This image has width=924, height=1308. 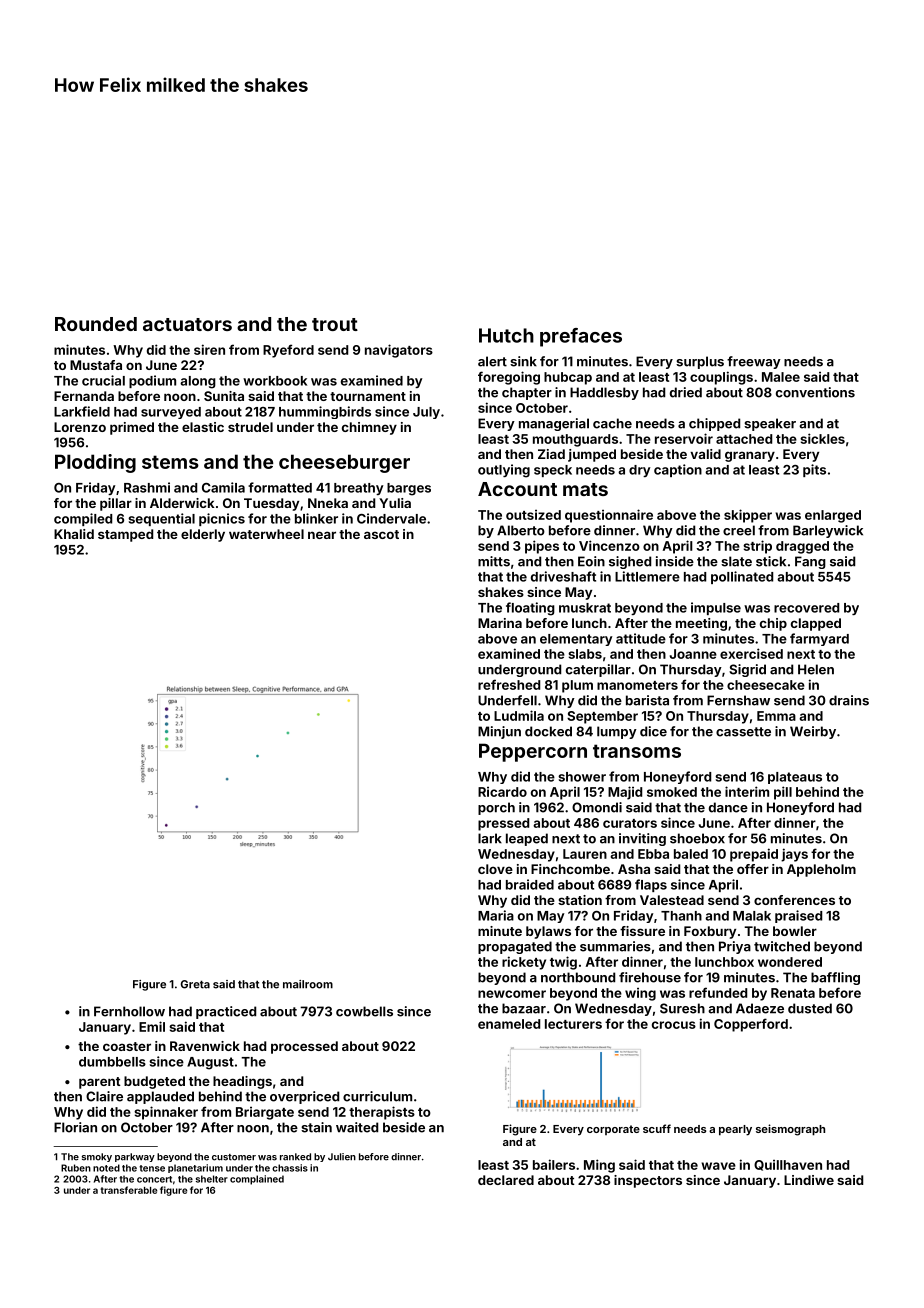 What do you see at coordinates (499, 732) in the image?
I see `Minjun` at bounding box center [499, 732].
